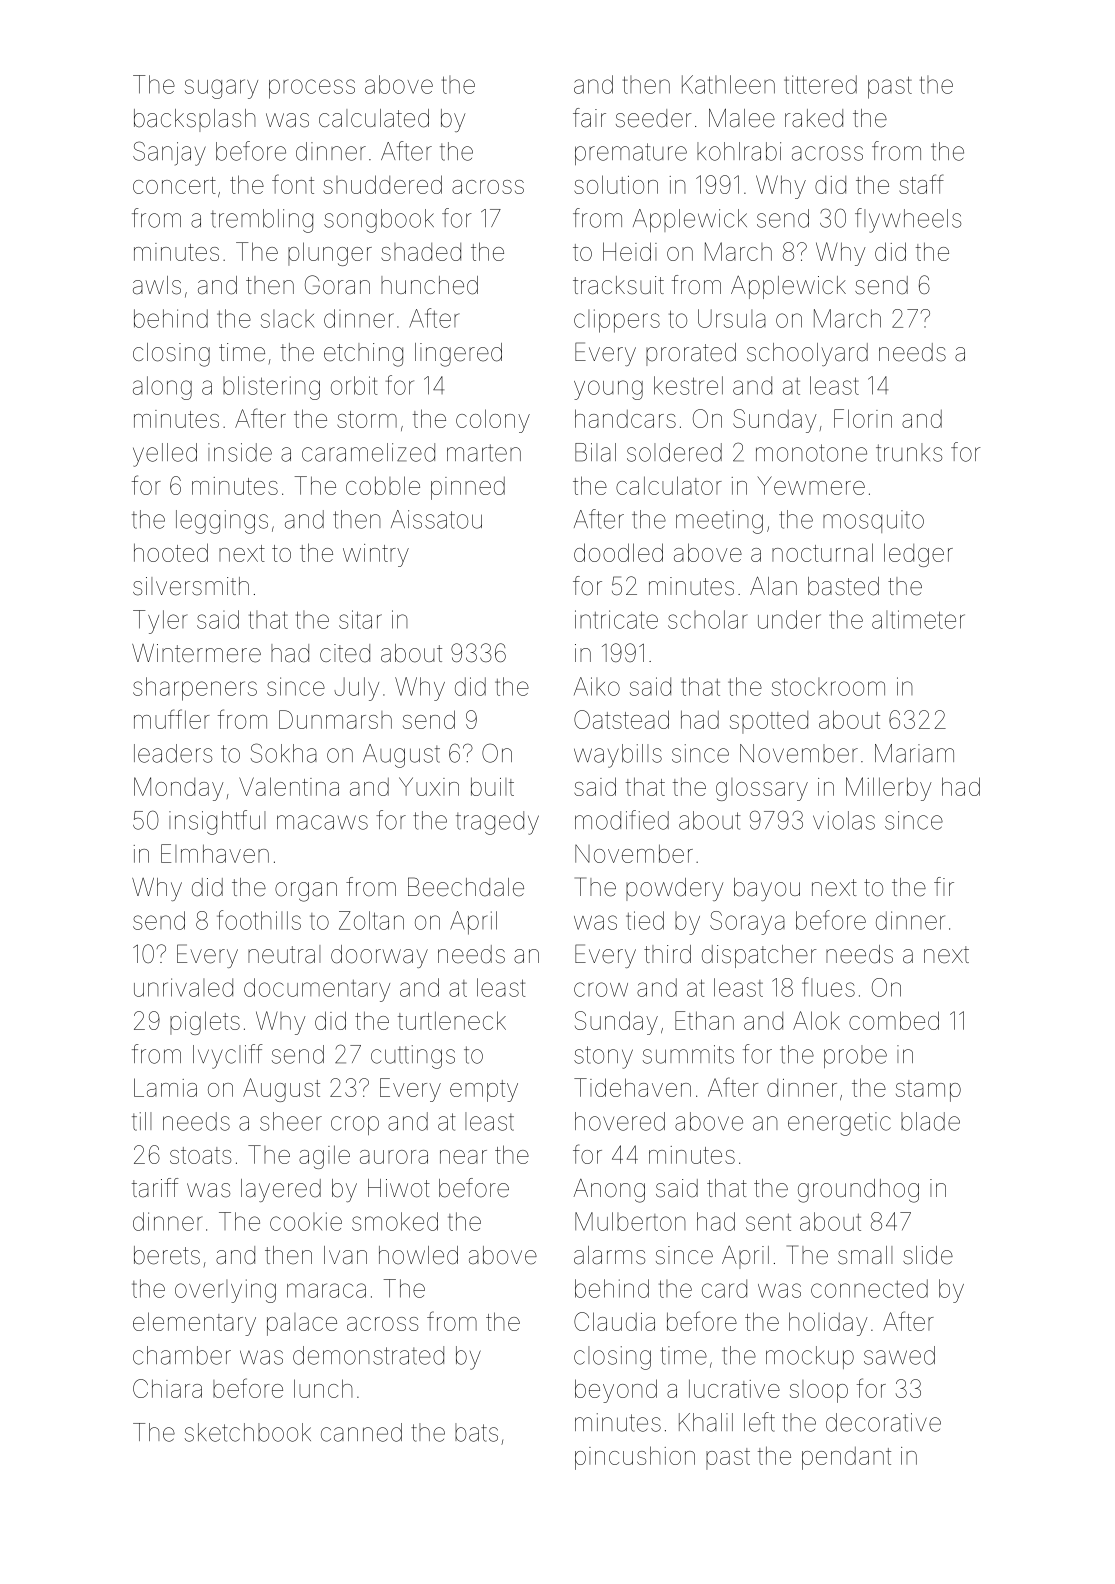 This screenshot has width=1115, height=1584. I want to click on Aissatou, so click(436, 519).
